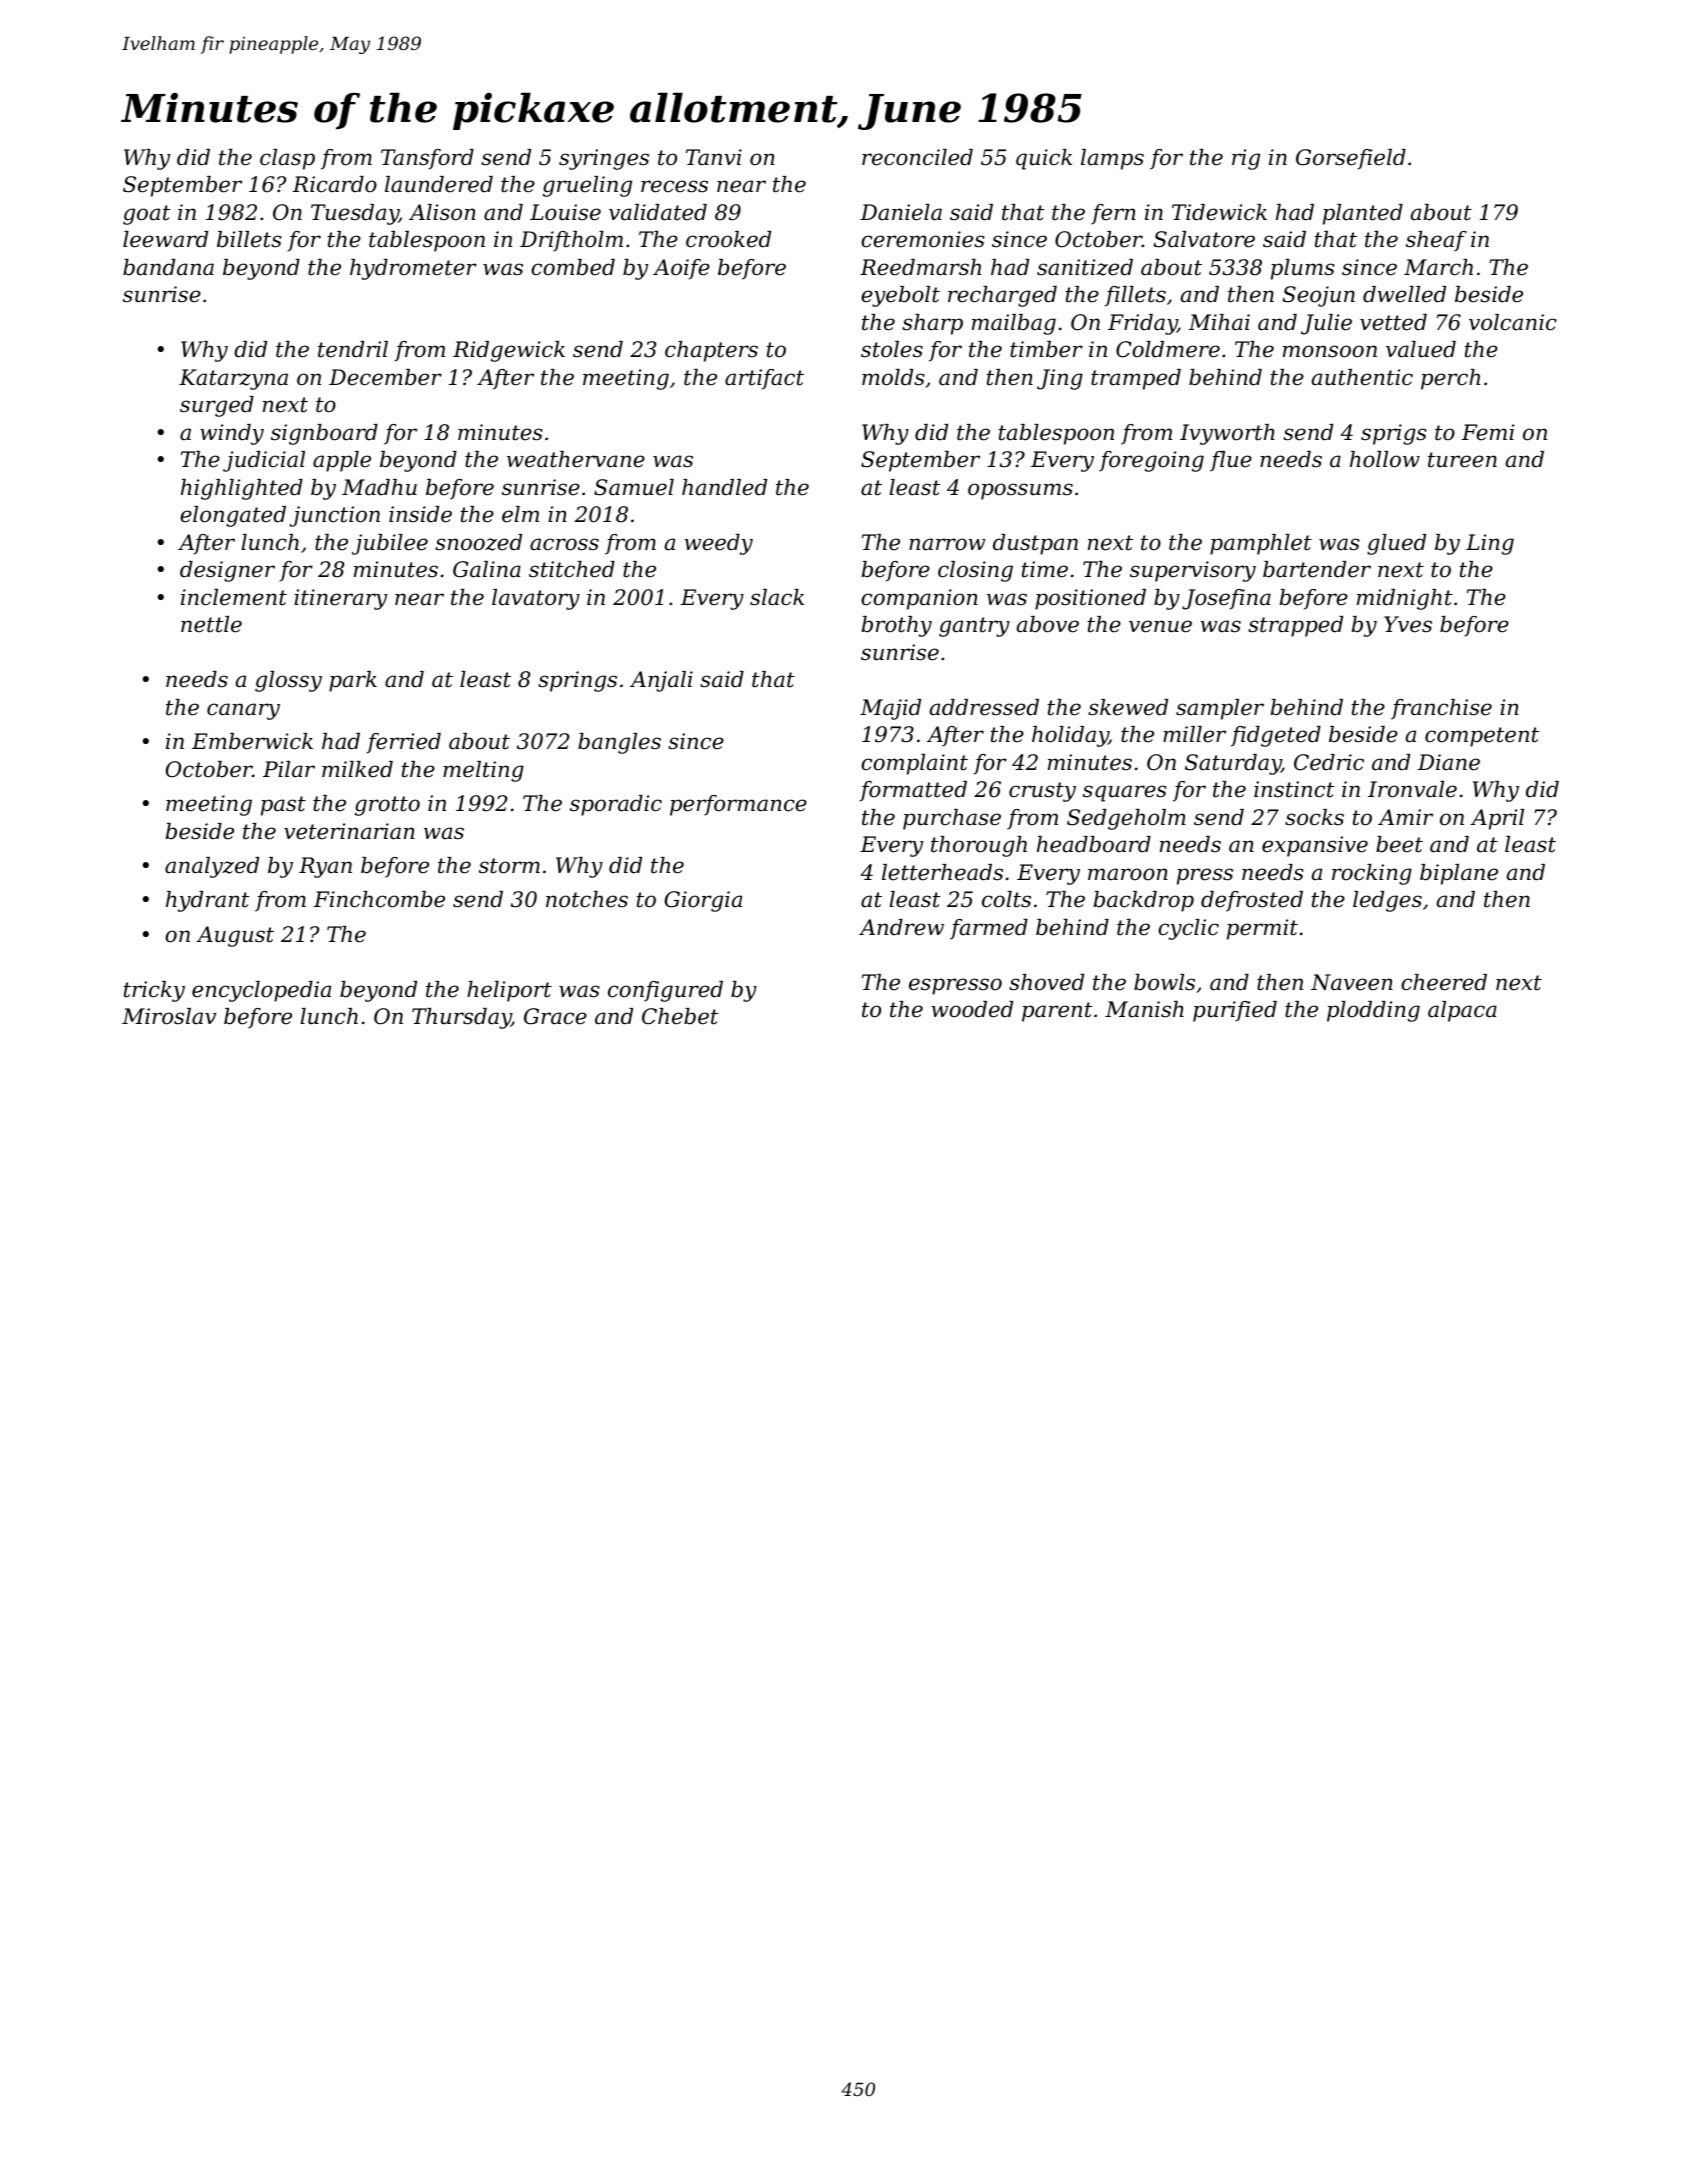  I want to click on instinct, so click(1294, 789).
